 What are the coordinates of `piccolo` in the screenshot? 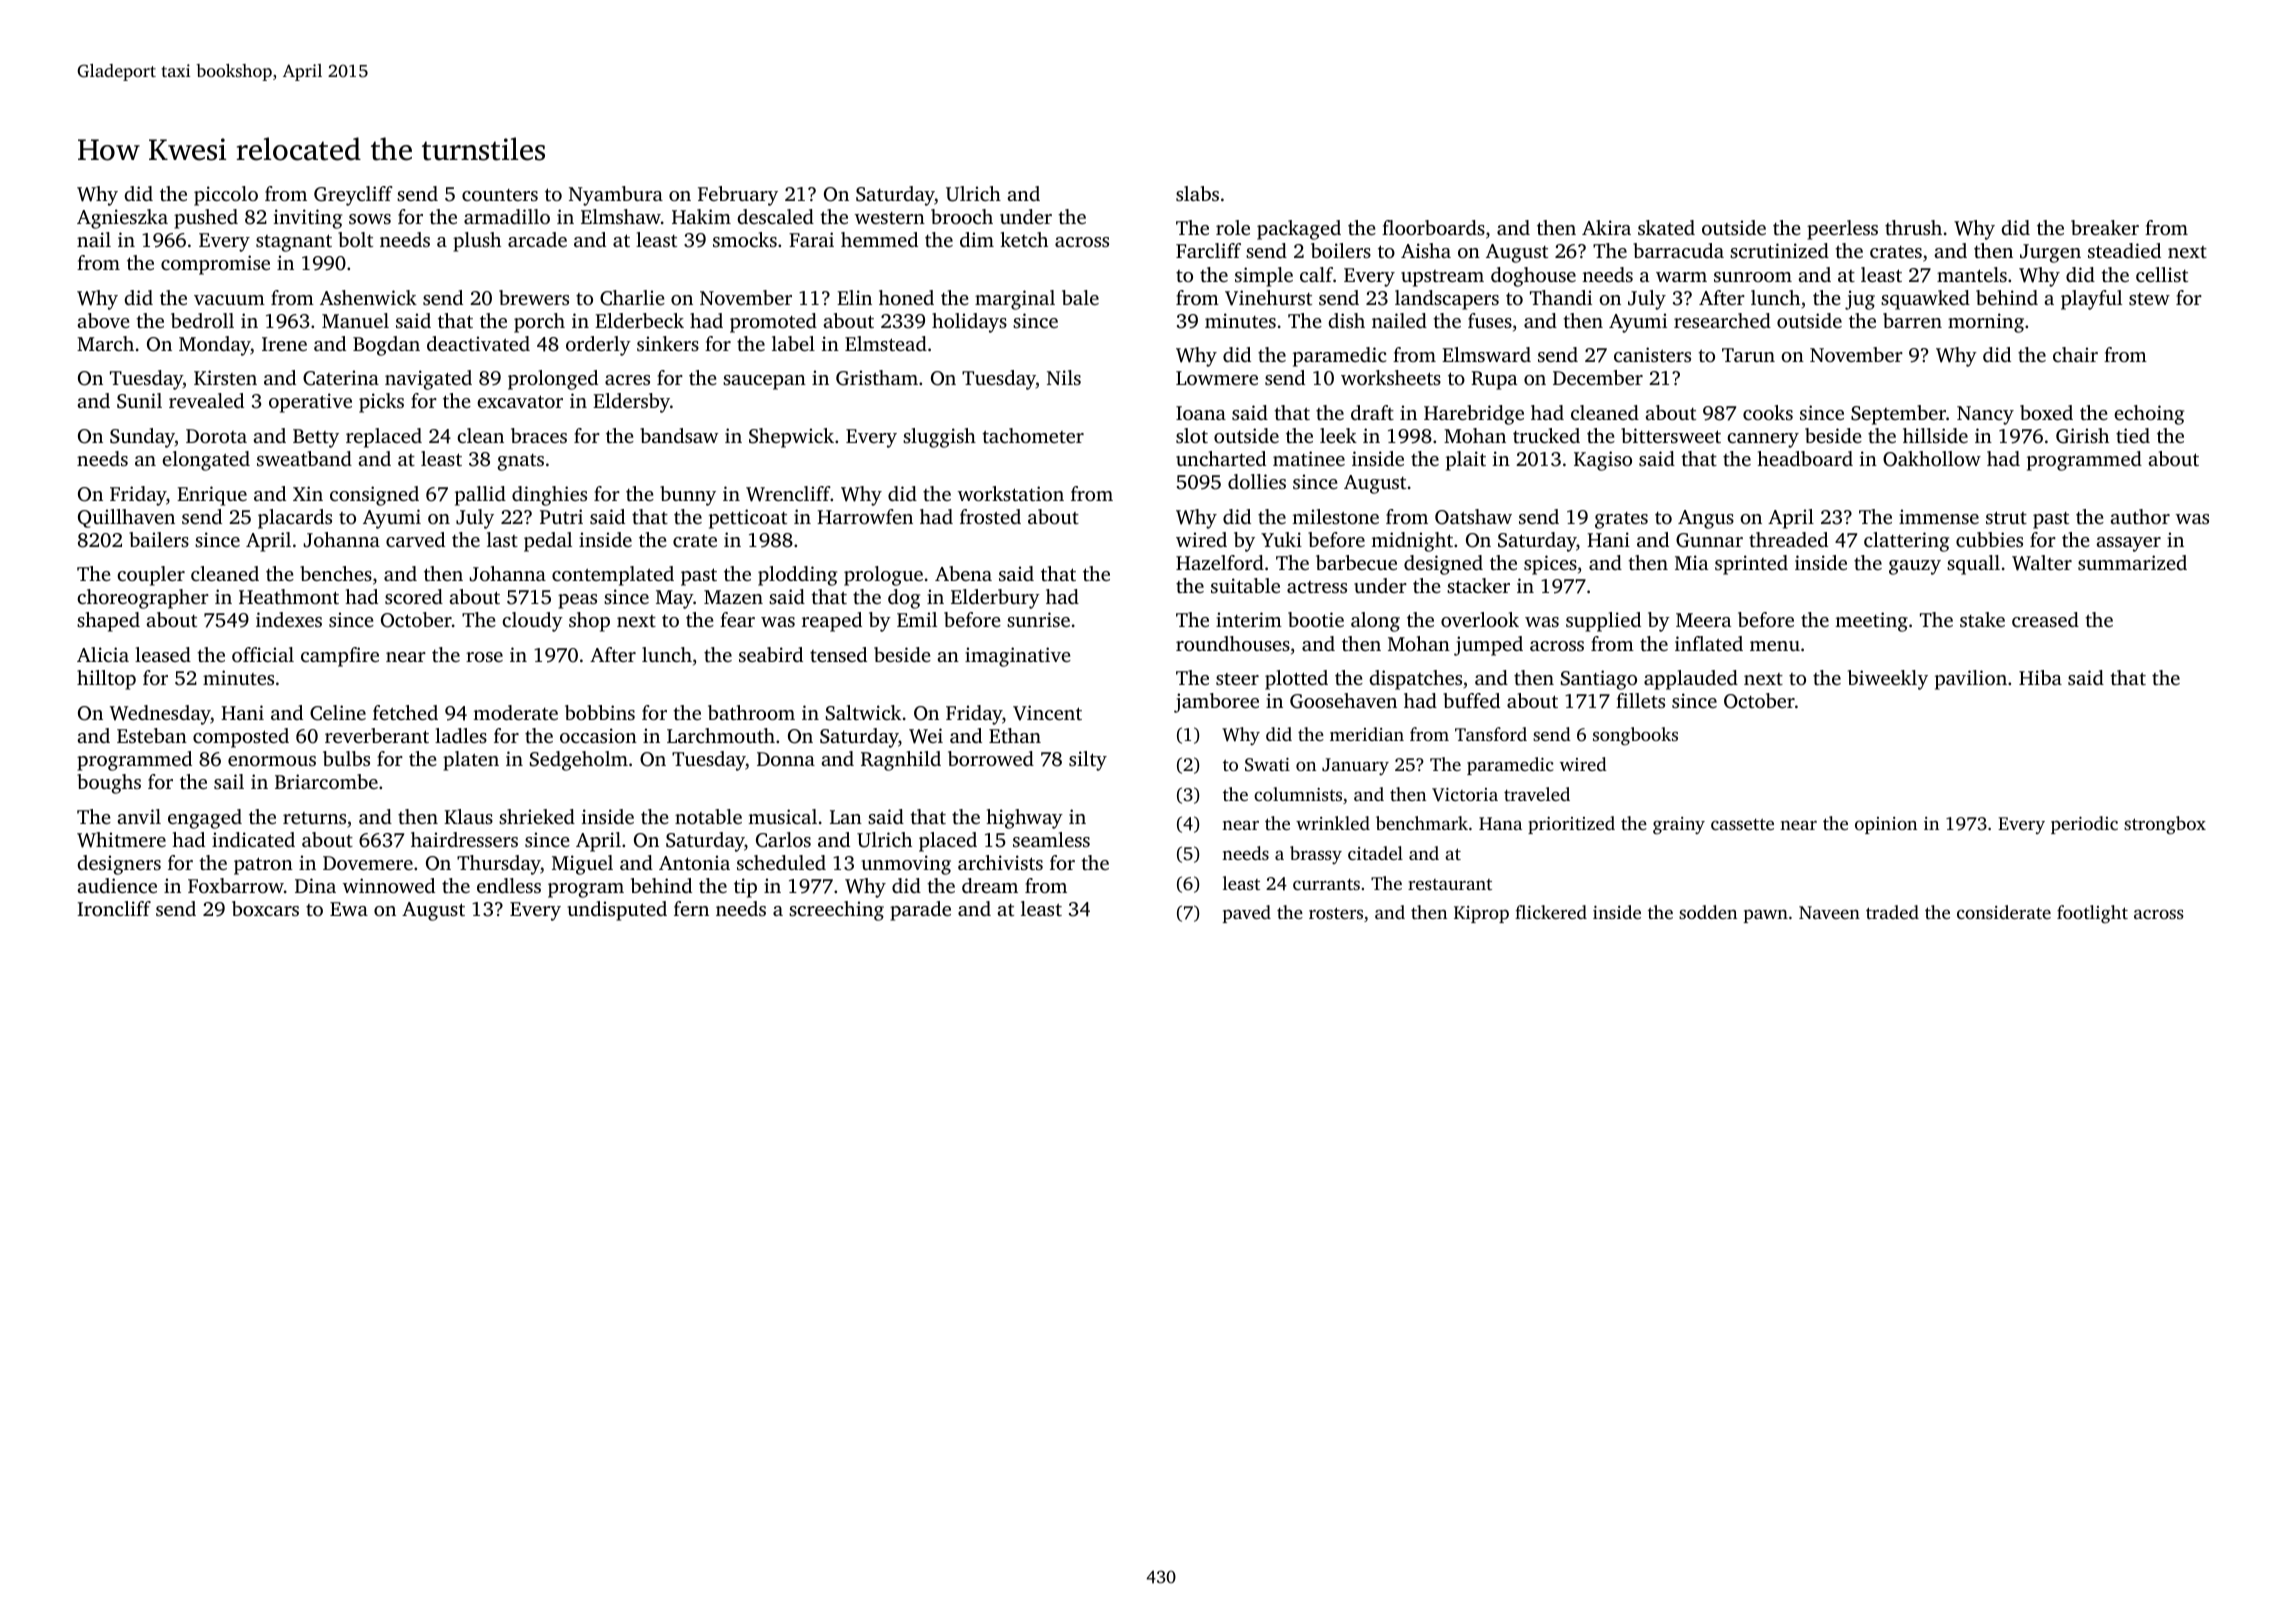 It's located at (226, 196).
